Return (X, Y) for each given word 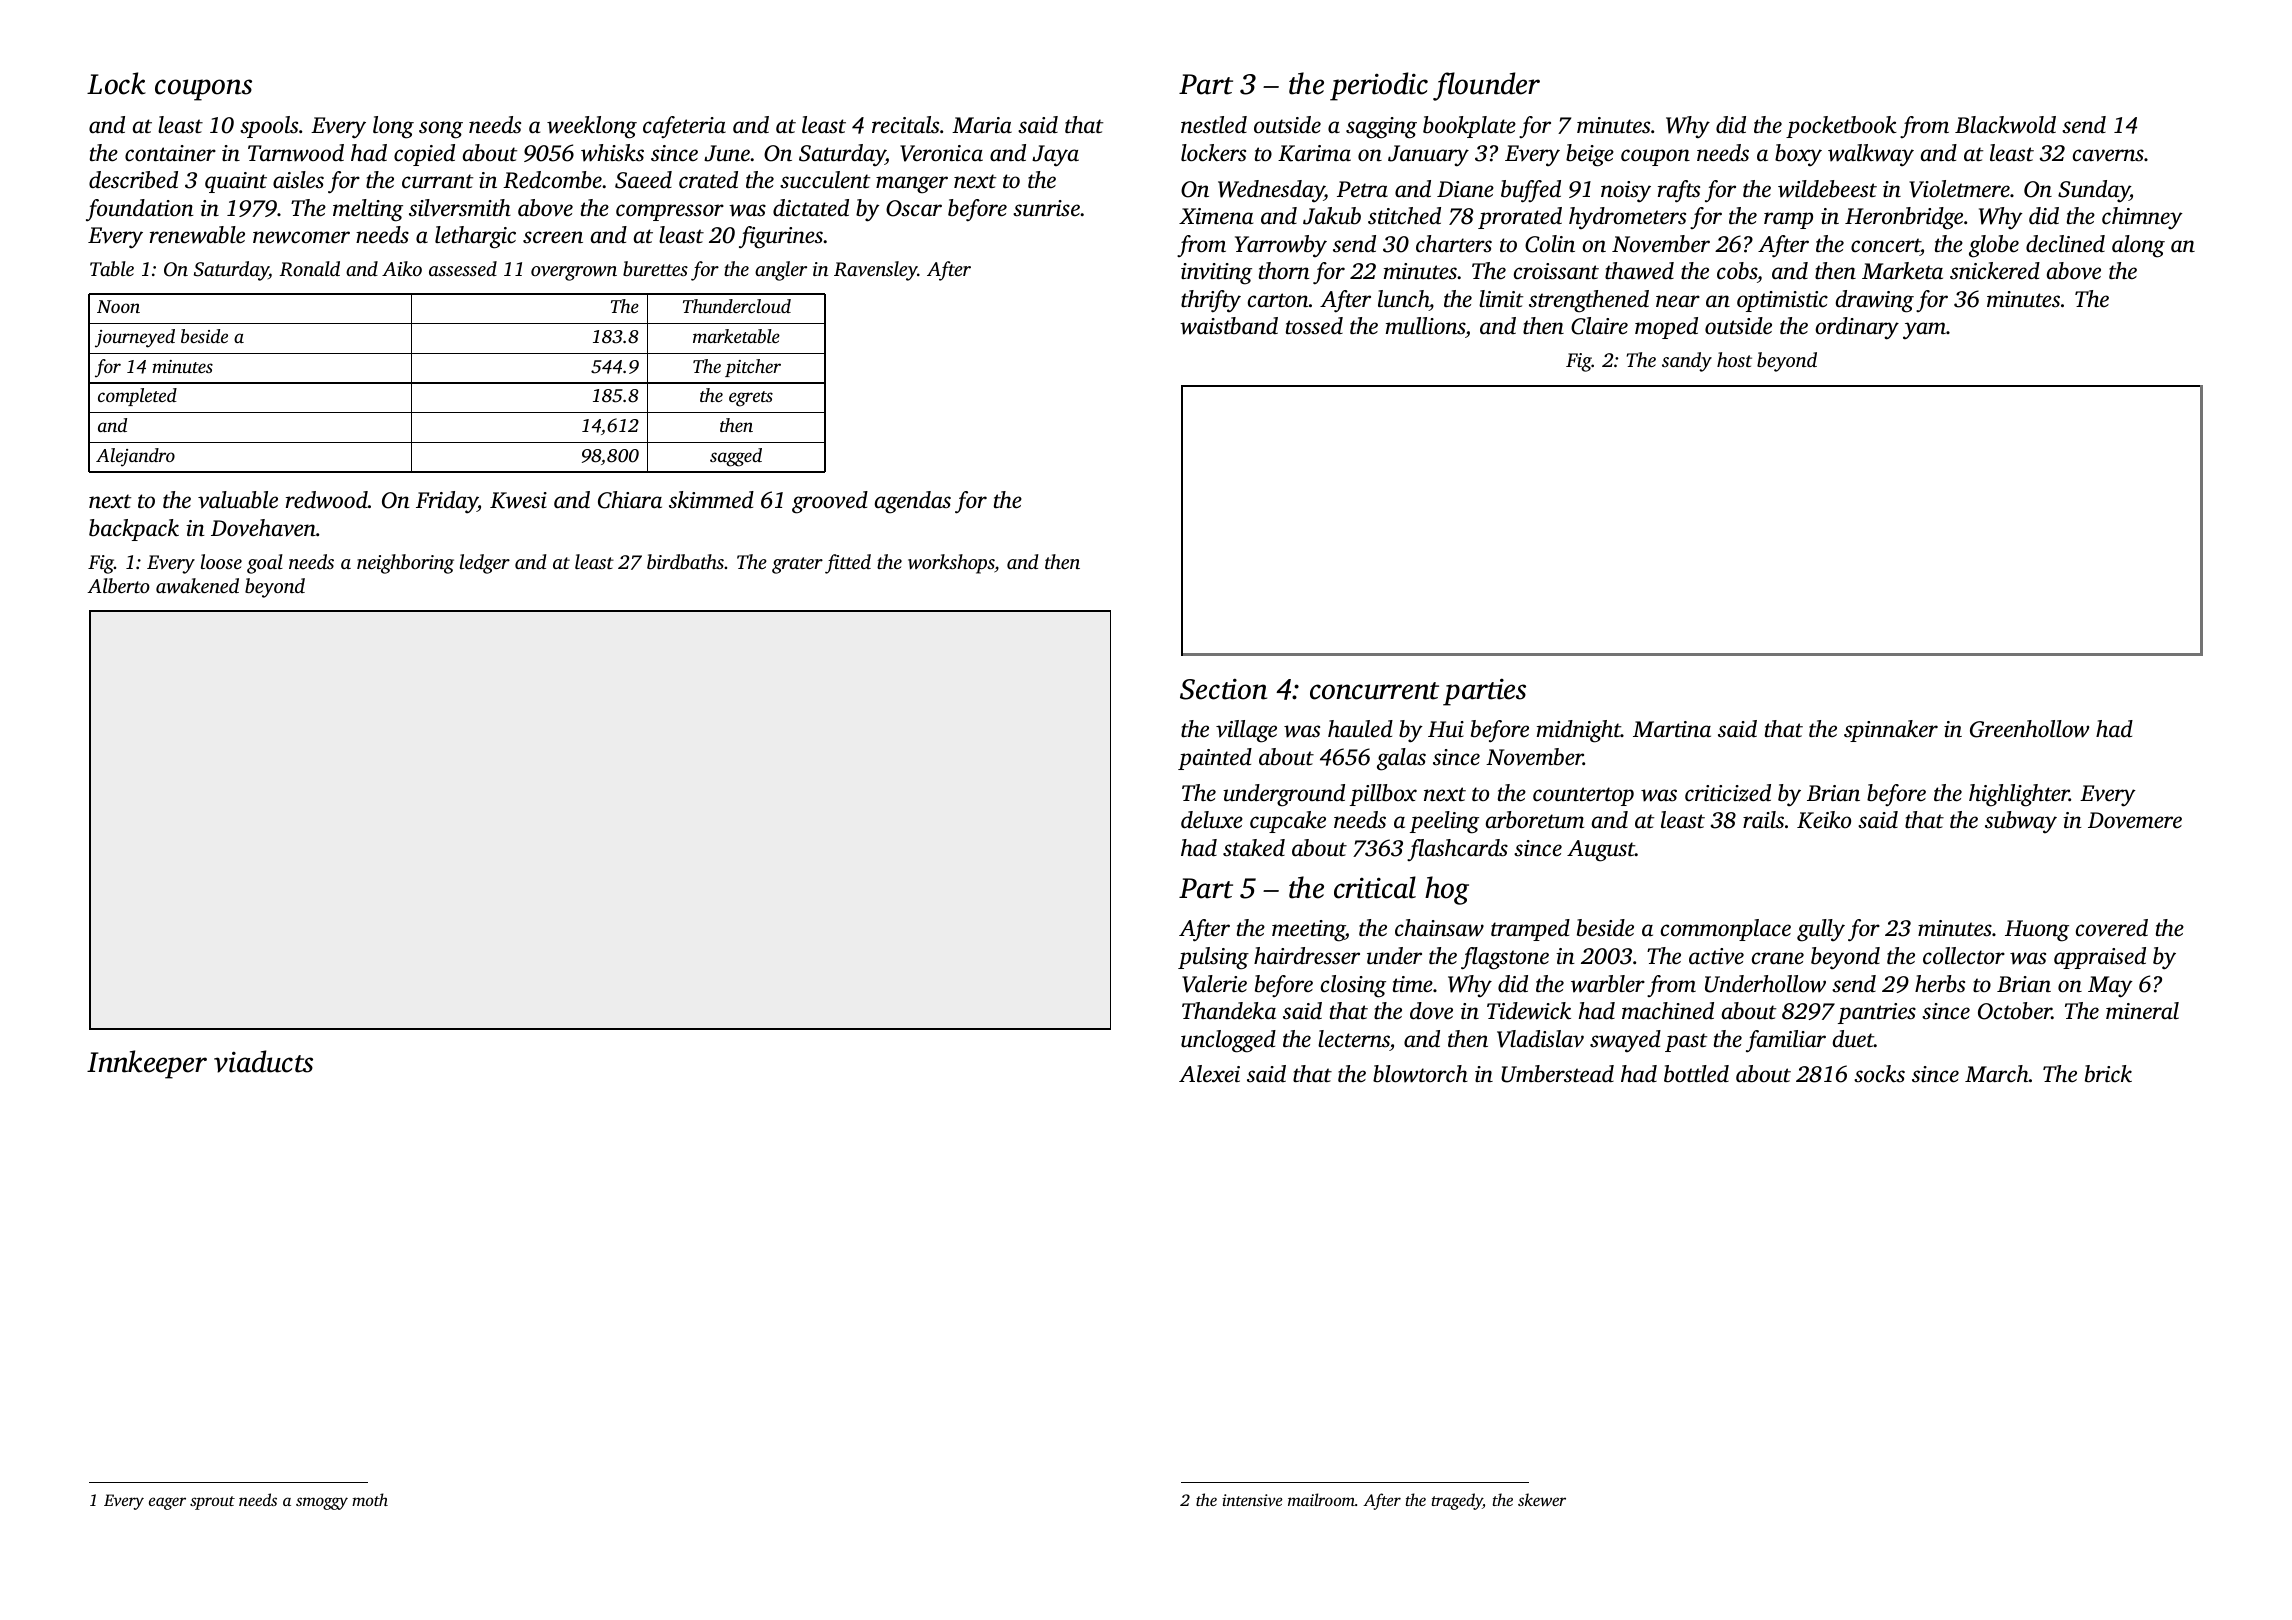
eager (167, 1503)
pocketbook (1841, 127)
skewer (1542, 1499)
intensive (1252, 1500)
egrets (751, 399)
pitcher (753, 368)
